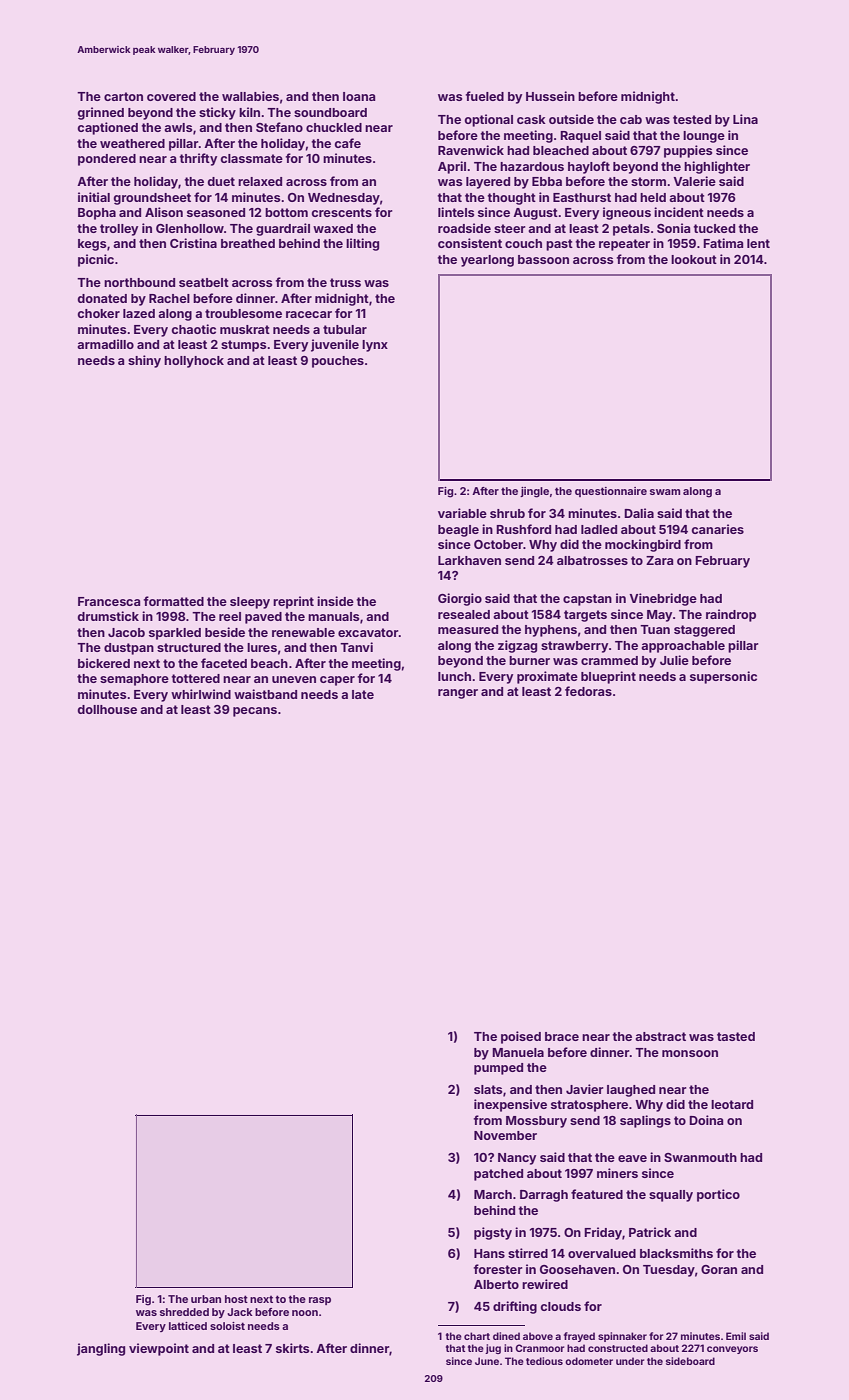 The width and height of the image is (849, 1400). What do you see at coordinates (119, 230) in the image?
I see `trolley` at bounding box center [119, 230].
